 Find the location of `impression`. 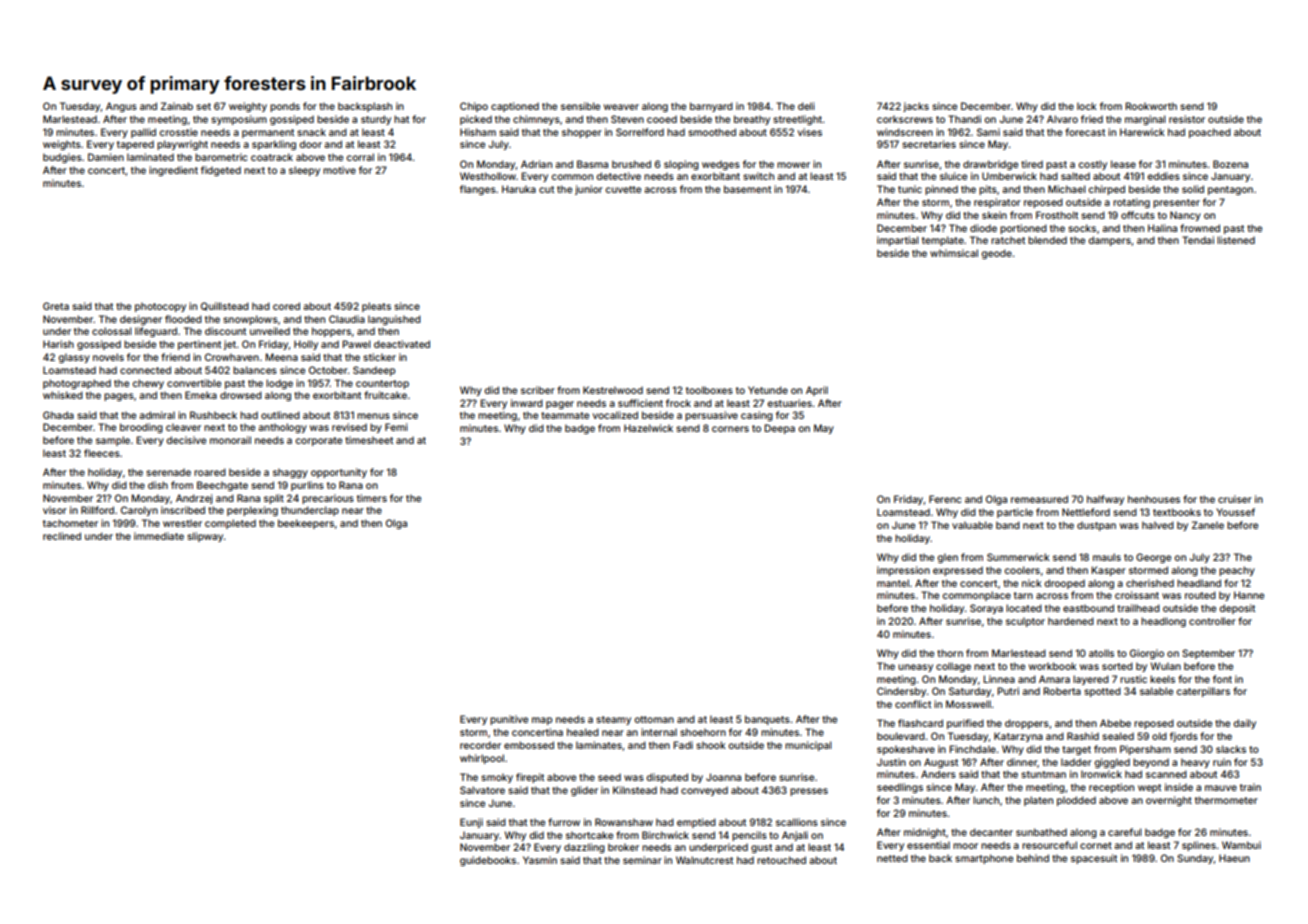

impression is located at coordinates (903, 571).
